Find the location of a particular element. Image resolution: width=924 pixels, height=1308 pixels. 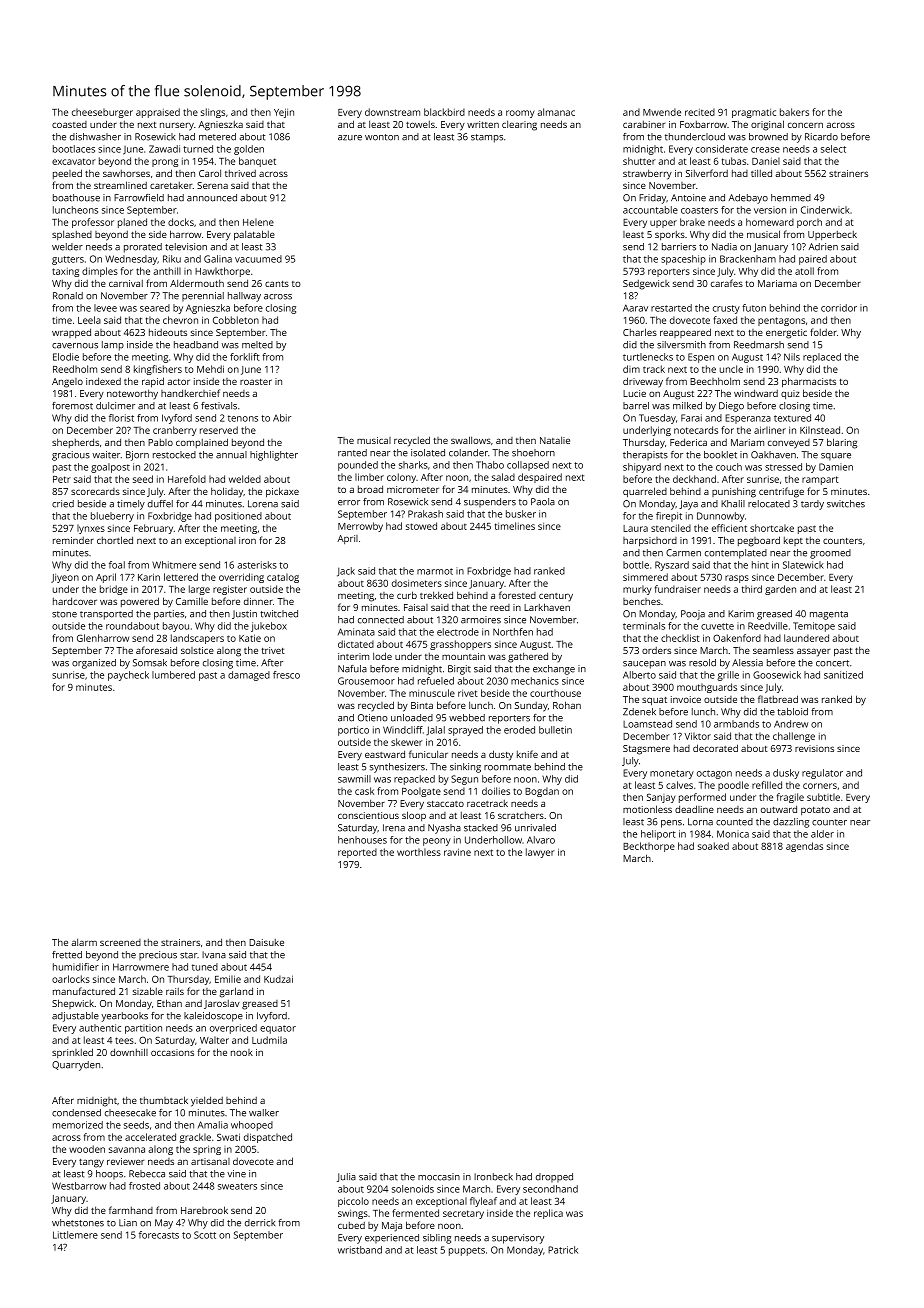

conscientious is located at coordinates (368, 815).
